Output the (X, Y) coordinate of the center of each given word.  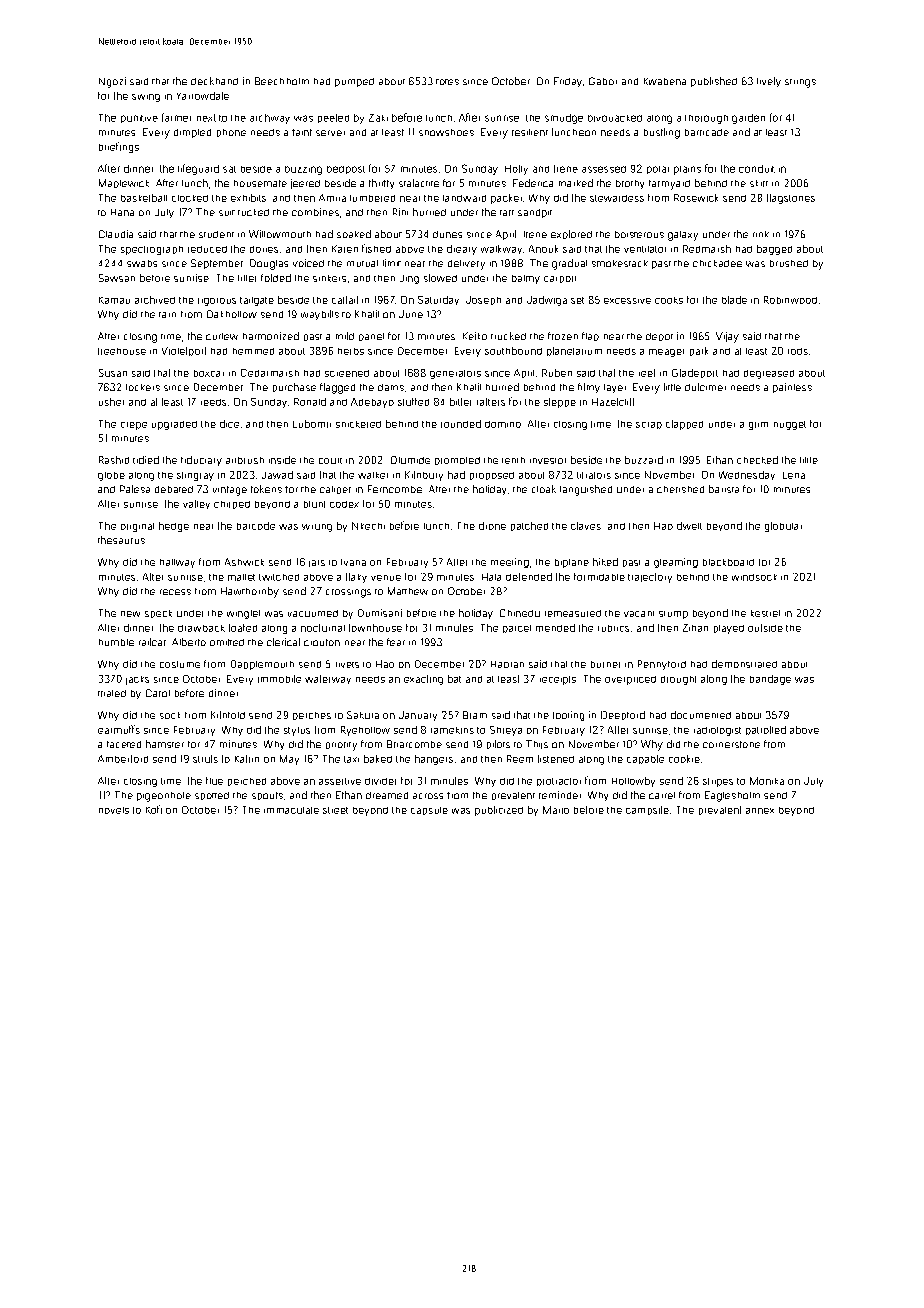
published (714, 82)
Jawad (277, 475)
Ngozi (112, 82)
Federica (533, 183)
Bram (475, 715)
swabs (142, 263)
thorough (706, 119)
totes (447, 82)
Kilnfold (228, 715)
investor (548, 461)
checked (757, 460)
